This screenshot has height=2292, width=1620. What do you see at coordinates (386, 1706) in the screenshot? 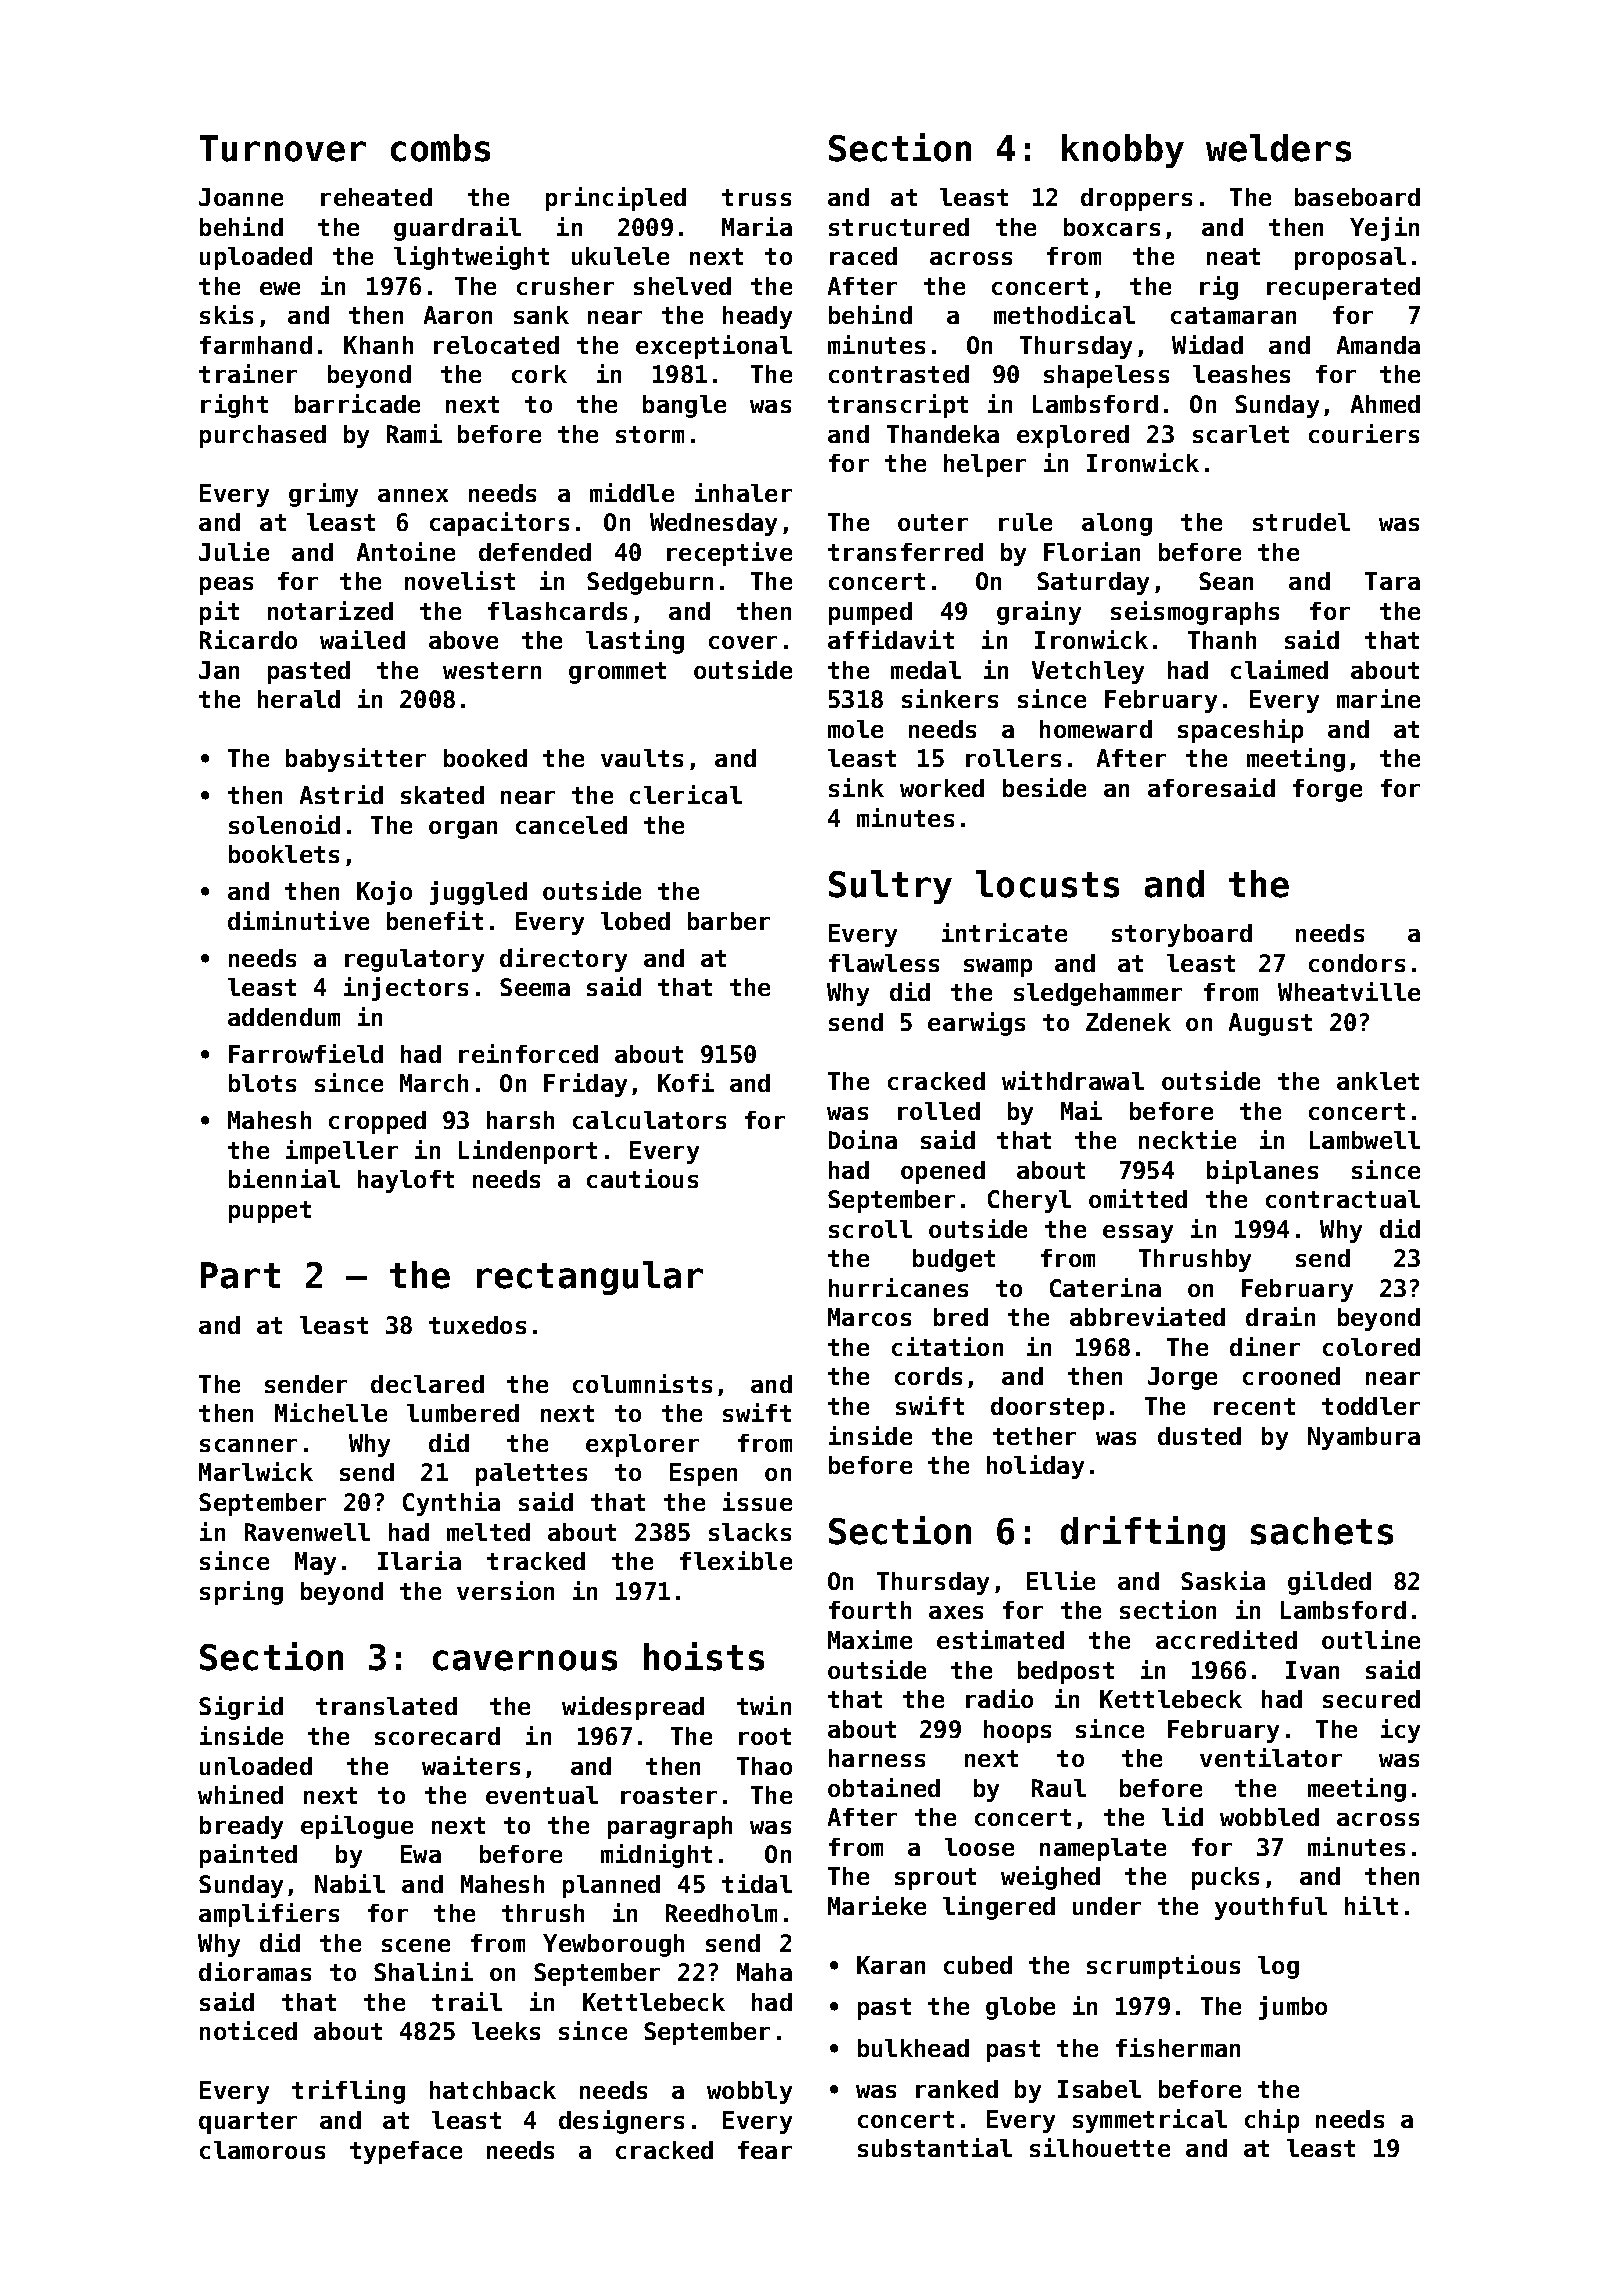
I see `translated` at bounding box center [386, 1706].
